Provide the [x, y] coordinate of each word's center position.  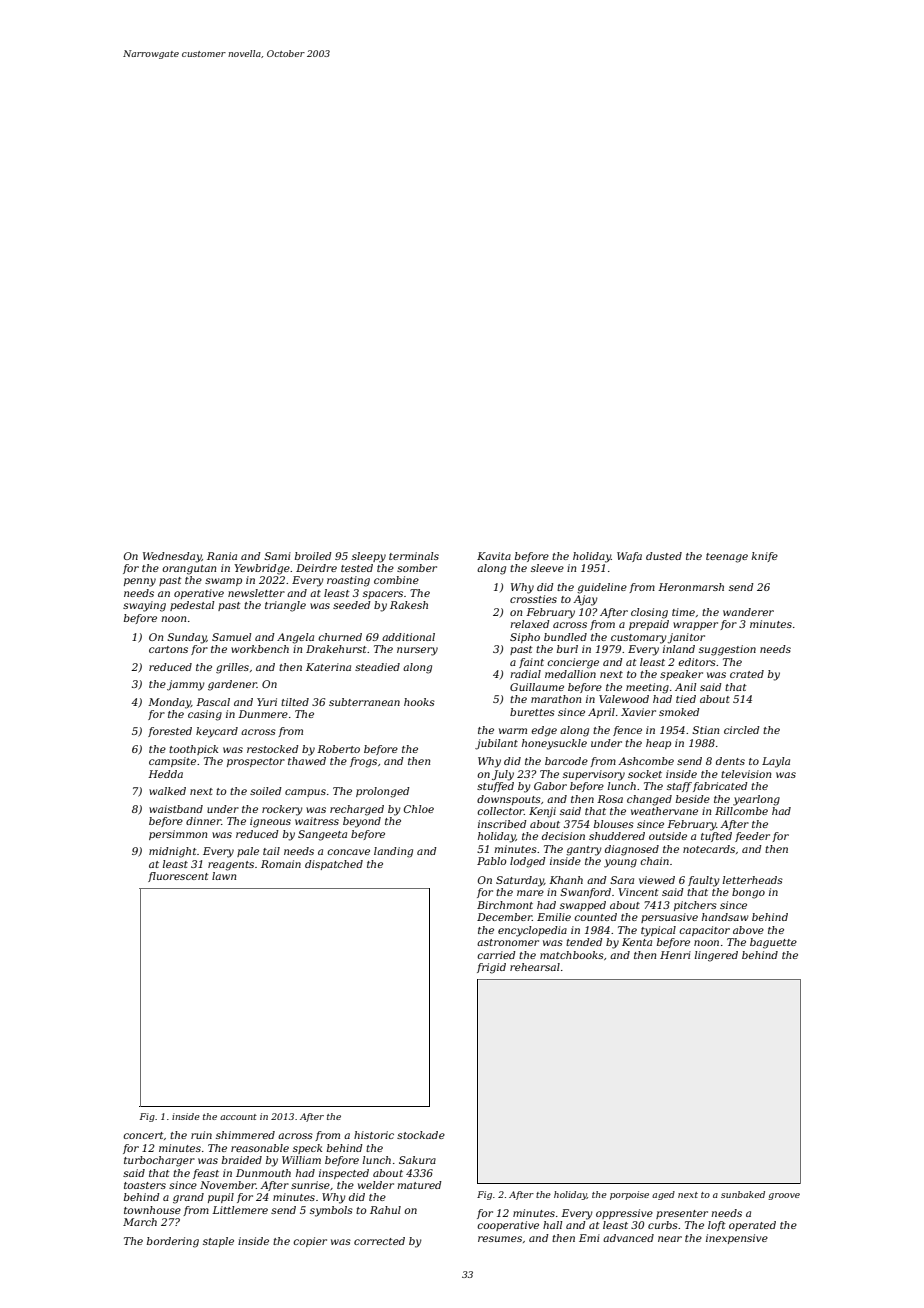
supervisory [594, 775]
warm [513, 731]
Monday [169, 703]
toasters [145, 1185]
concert [143, 1135]
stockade [421, 1135]
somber [417, 568]
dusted [664, 556]
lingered [716, 956]
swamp [223, 582]
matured [419, 1185]
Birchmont [505, 905]
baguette [773, 943]
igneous [270, 822]
